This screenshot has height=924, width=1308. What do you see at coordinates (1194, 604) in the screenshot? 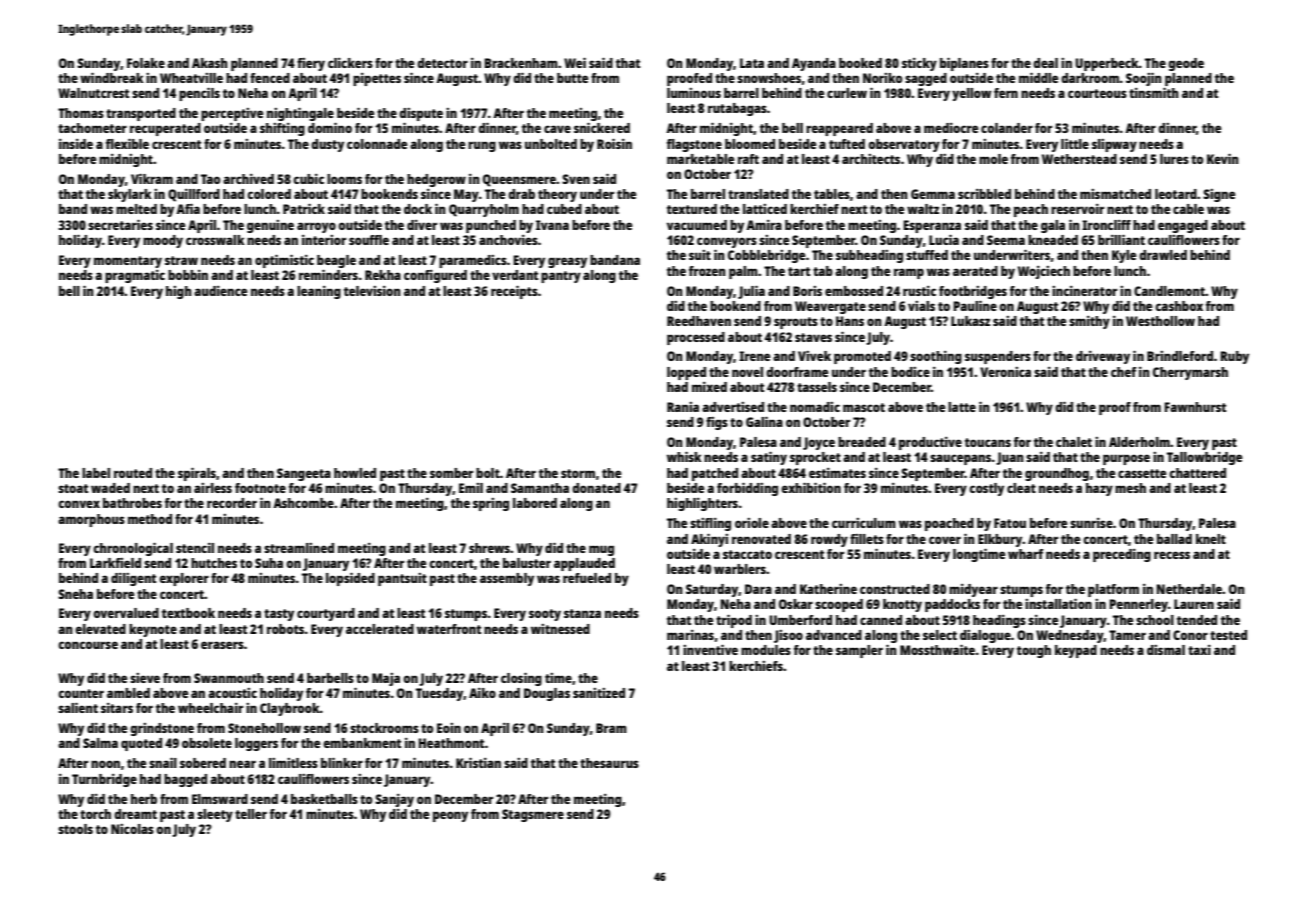
I see `Lauren` at bounding box center [1194, 604].
